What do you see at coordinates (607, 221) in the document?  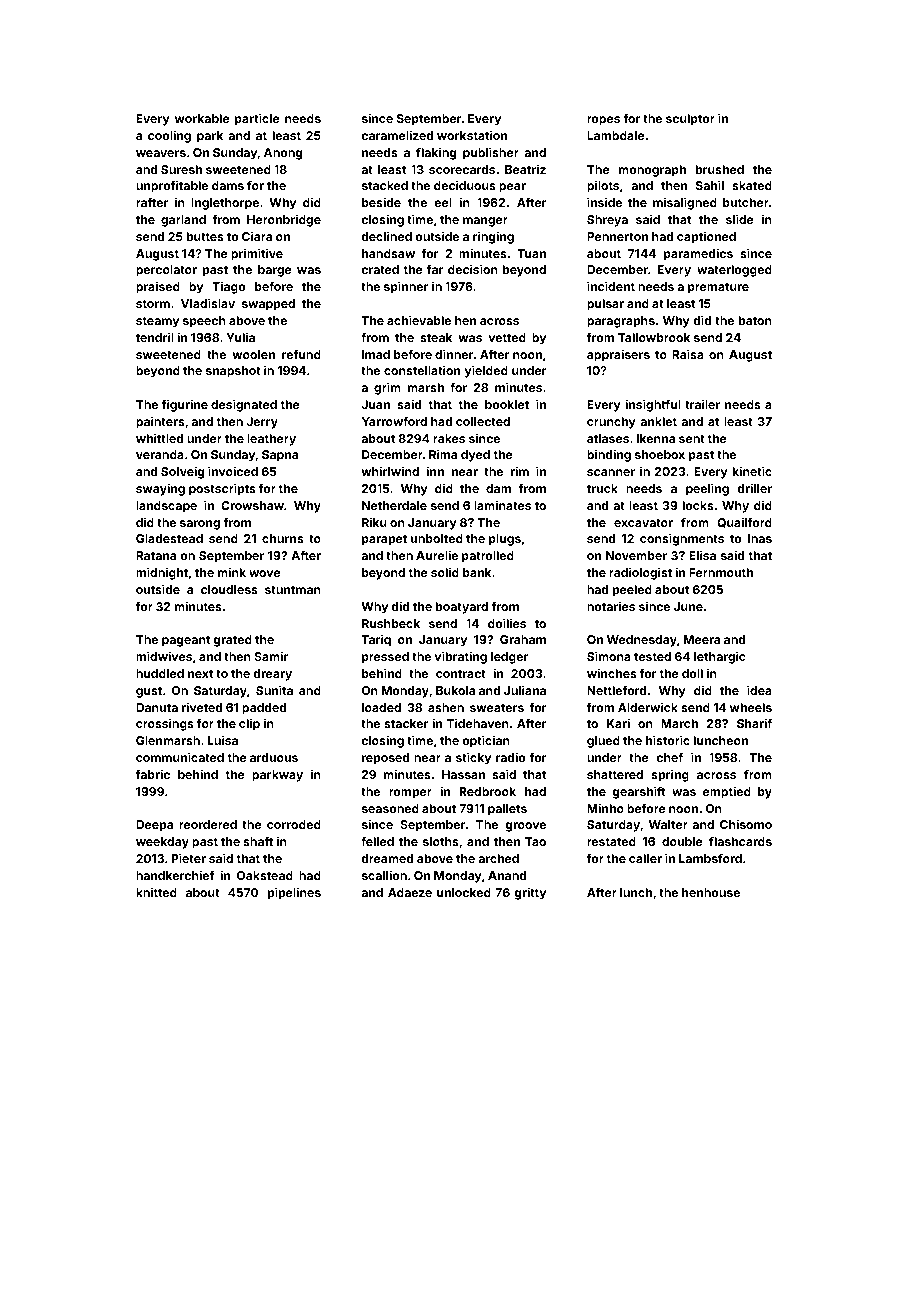 I see `Shreya` at bounding box center [607, 221].
